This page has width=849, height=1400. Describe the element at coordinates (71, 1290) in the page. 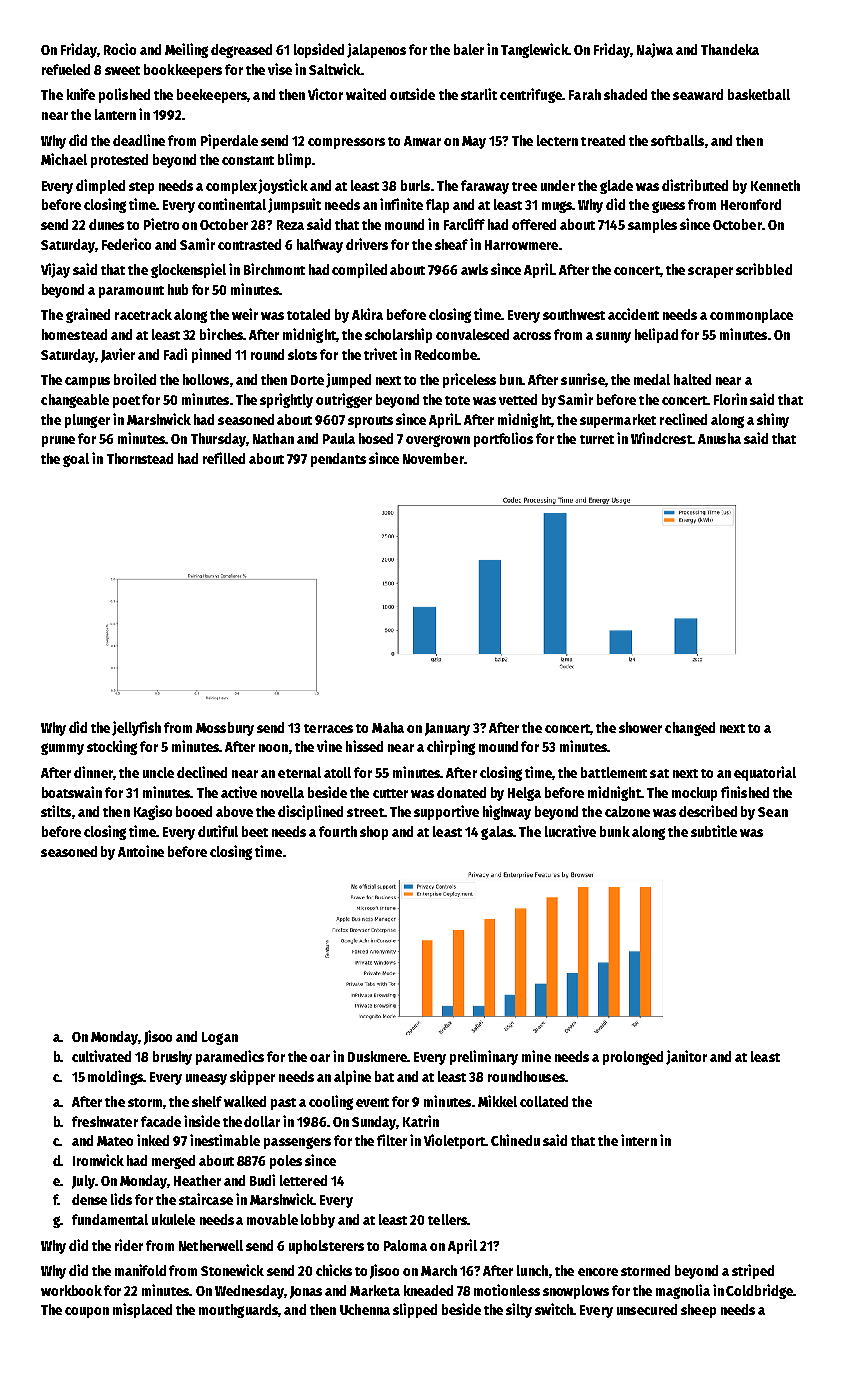

I see `workbook` at that location.
